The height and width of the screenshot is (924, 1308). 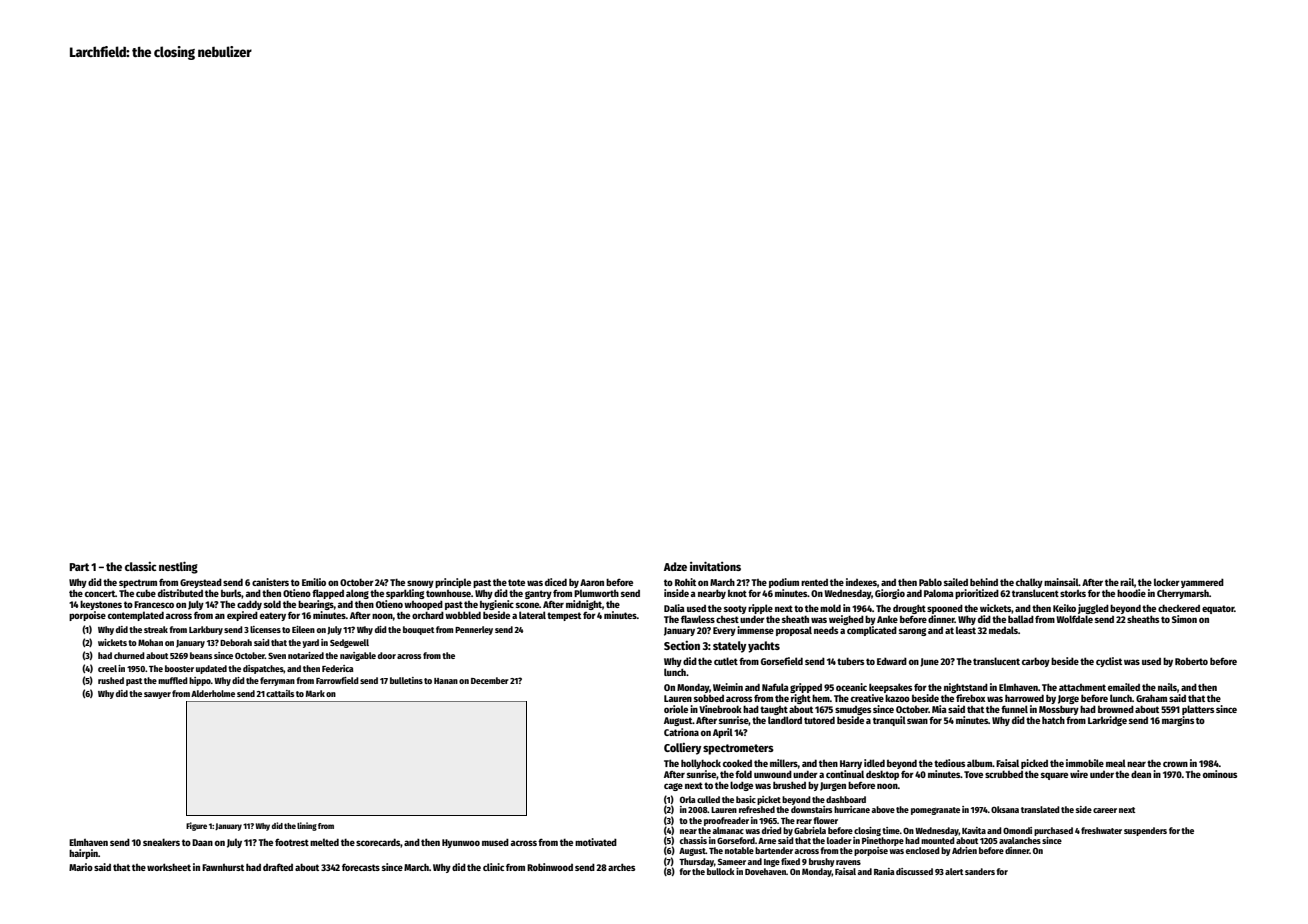 What do you see at coordinates (273, 616) in the screenshot?
I see `eatery` at bounding box center [273, 616].
